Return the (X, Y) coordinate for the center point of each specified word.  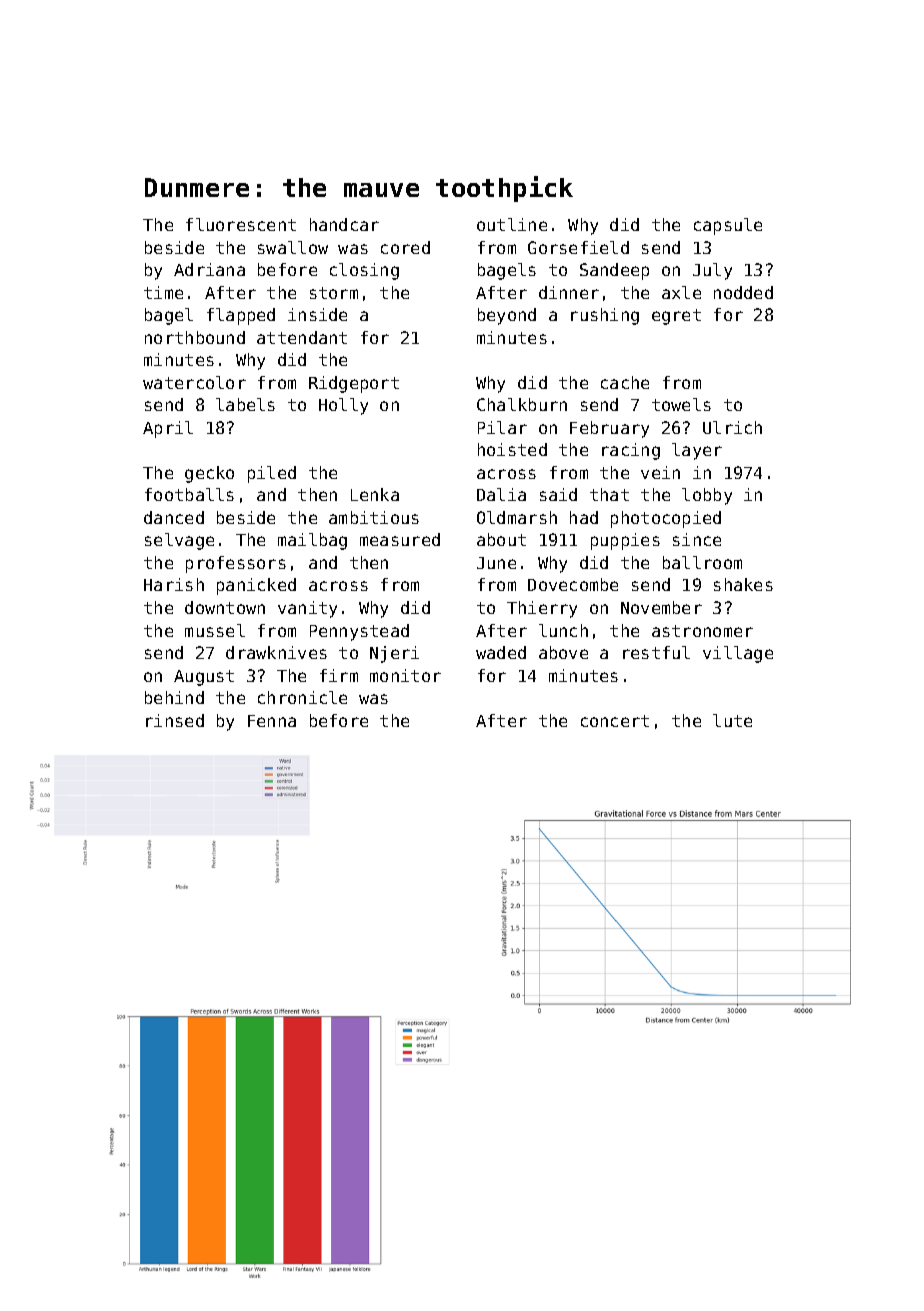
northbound (195, 337)
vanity (307, 609)
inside (317, 314)
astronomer (702, 631)
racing (631, 451)
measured (400, 539)
